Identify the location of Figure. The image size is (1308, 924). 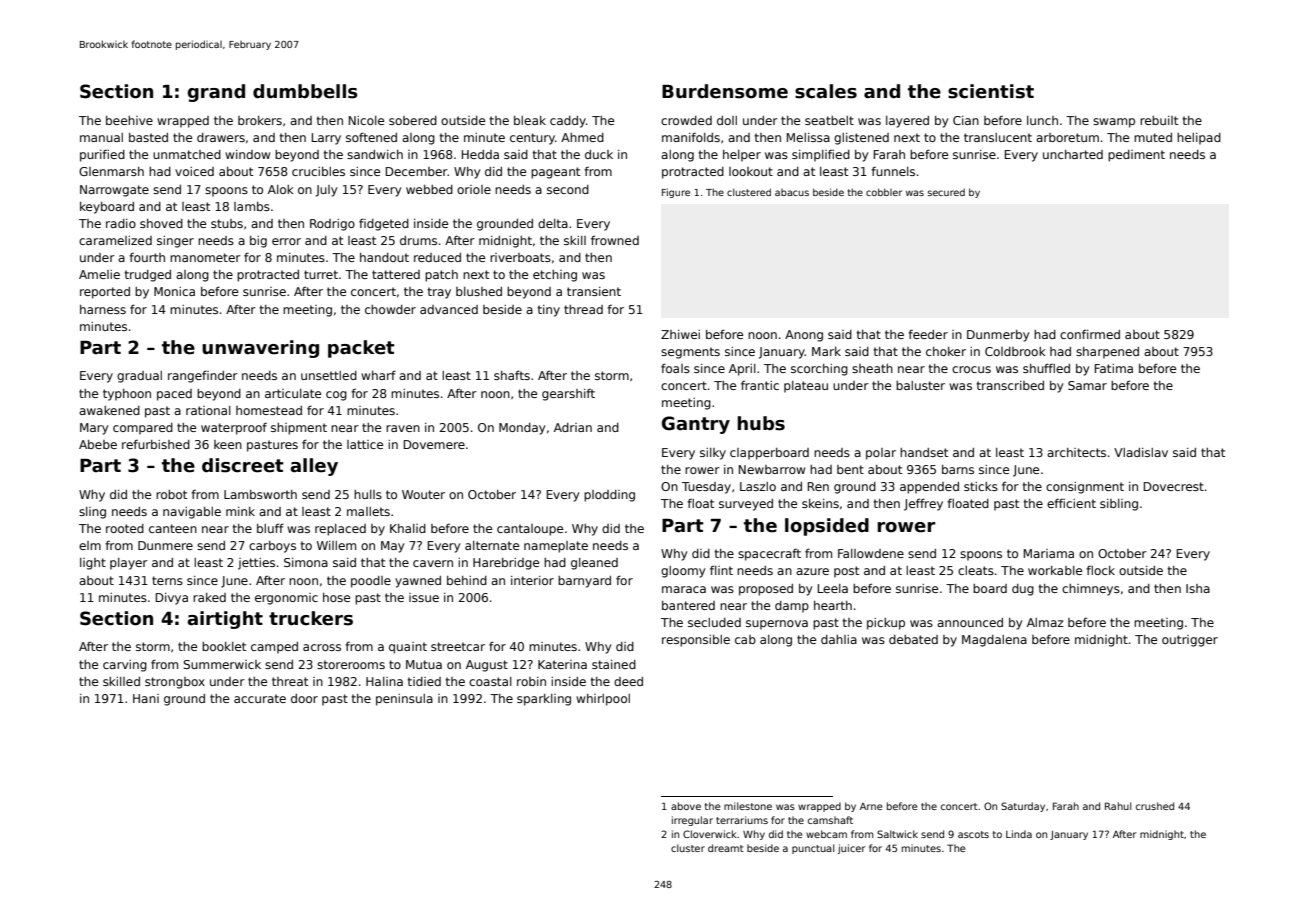
(676, 193).
